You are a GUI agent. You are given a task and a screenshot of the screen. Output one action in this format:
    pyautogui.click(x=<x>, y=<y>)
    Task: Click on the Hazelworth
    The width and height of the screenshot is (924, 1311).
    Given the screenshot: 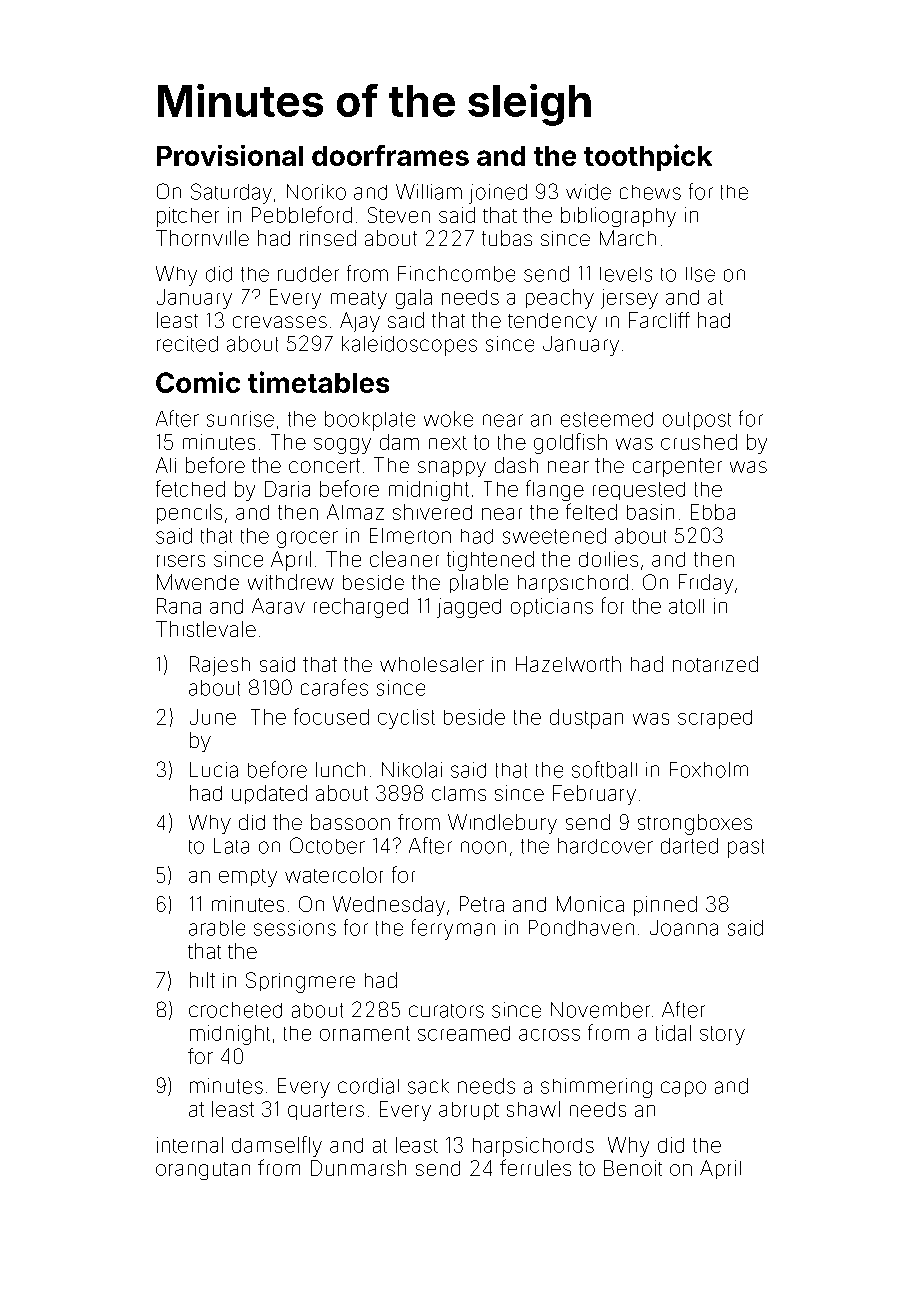 What is the action you would take?
    pyautogui.click(x=568, y=664)
